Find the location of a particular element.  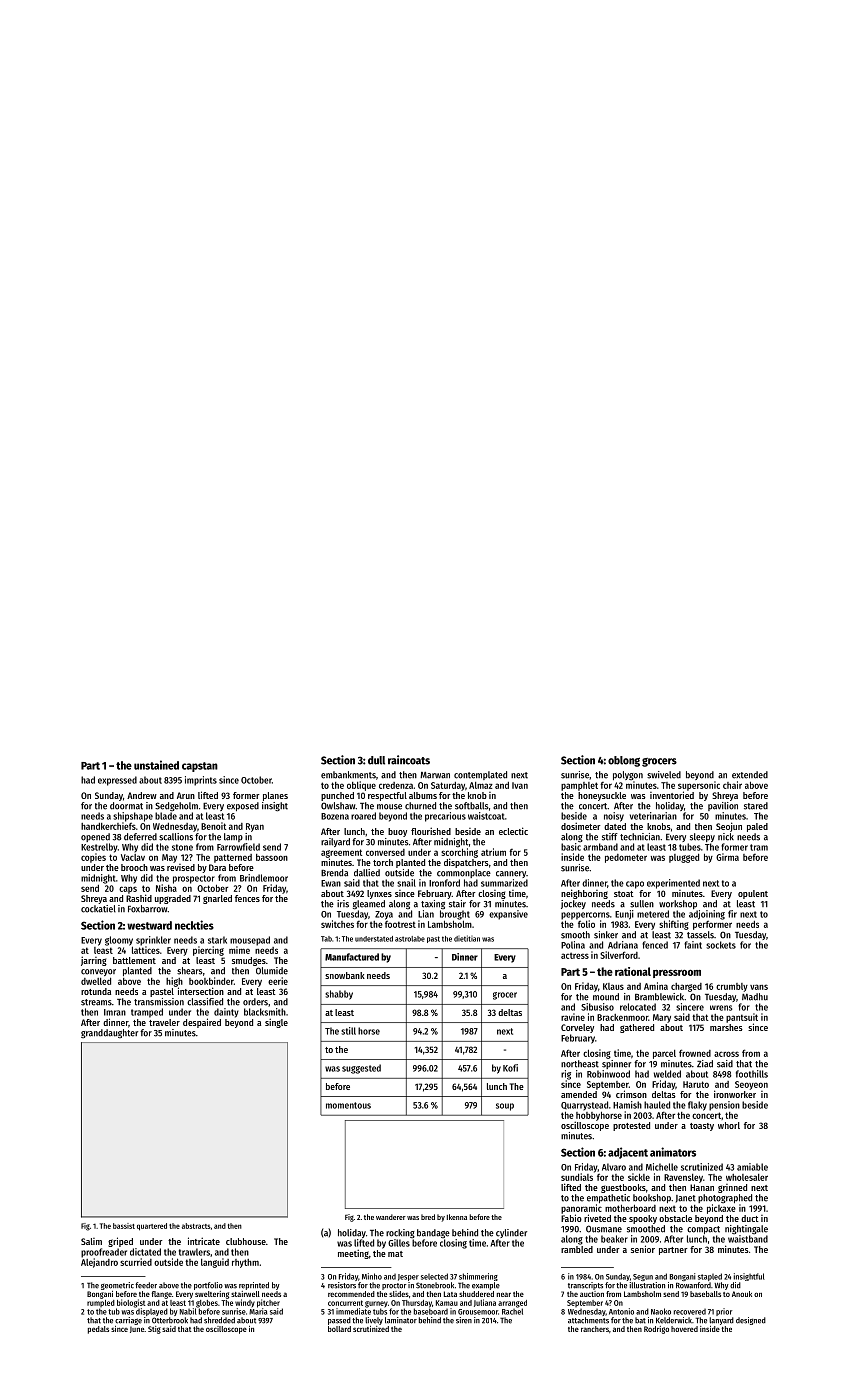

Stig is located at coordinates (154, 1330).
